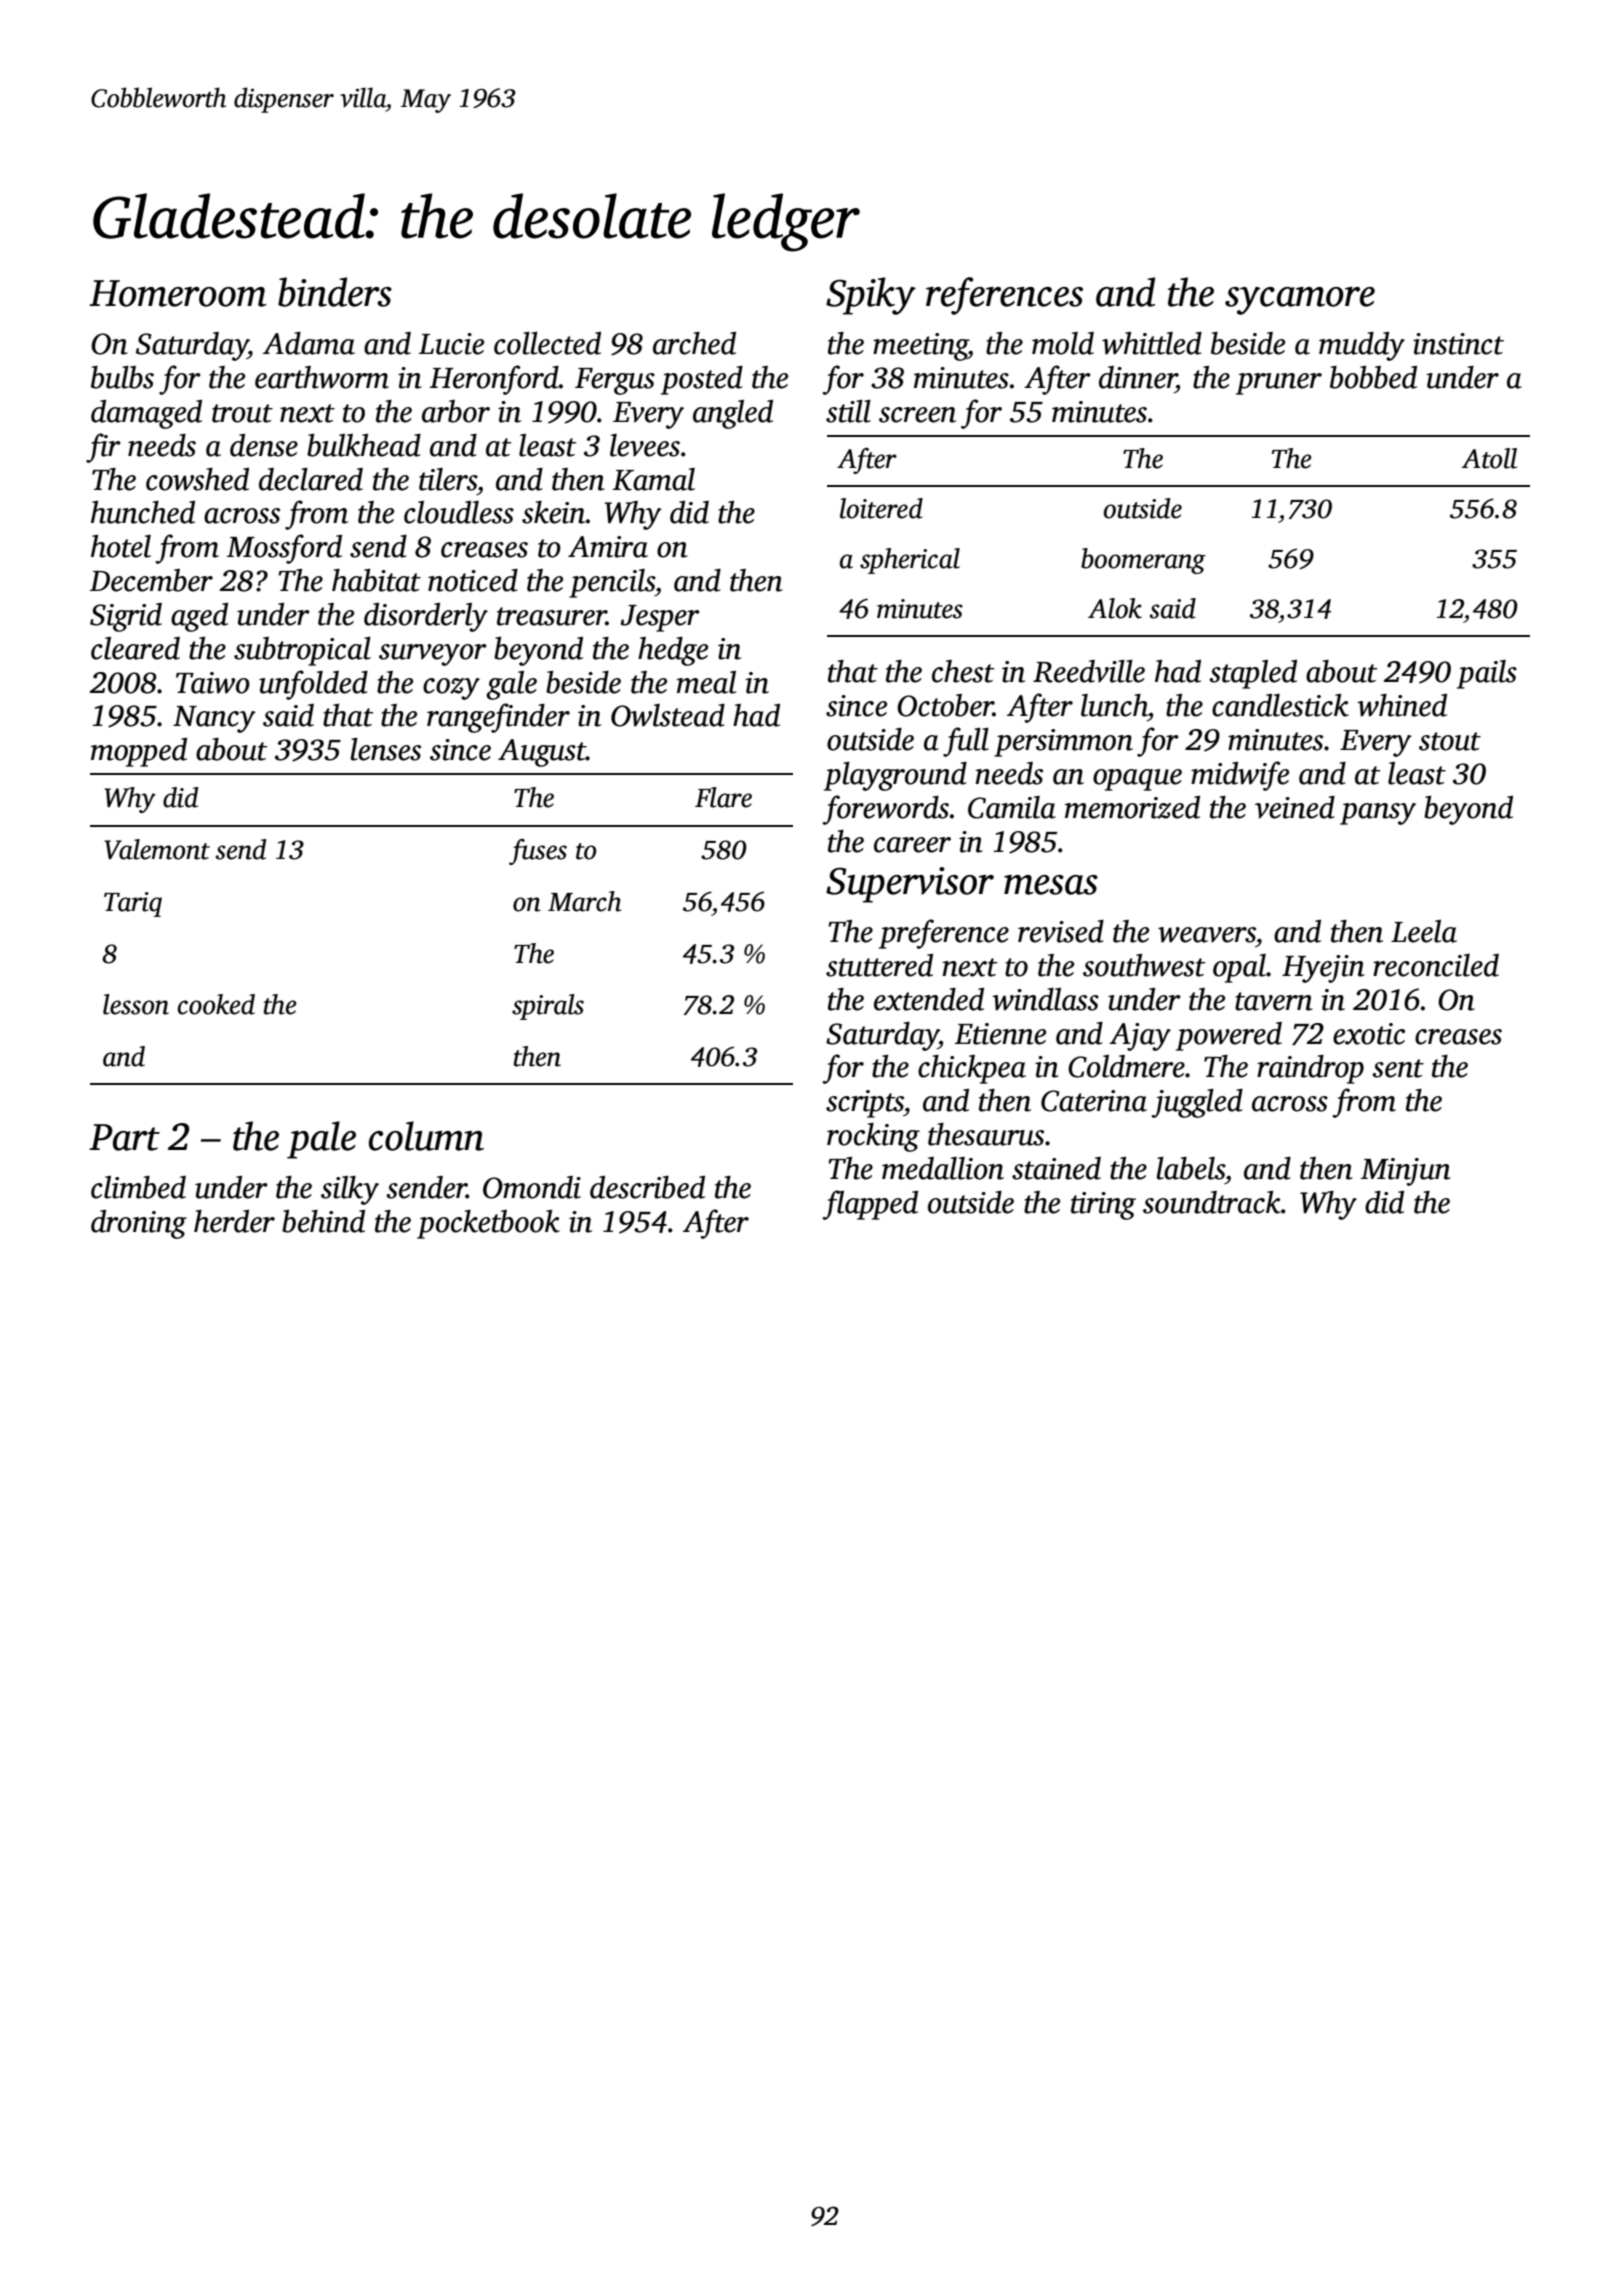  Describe the element at coordinates (1378, 814) in the document. I see `pansy` at that location.
